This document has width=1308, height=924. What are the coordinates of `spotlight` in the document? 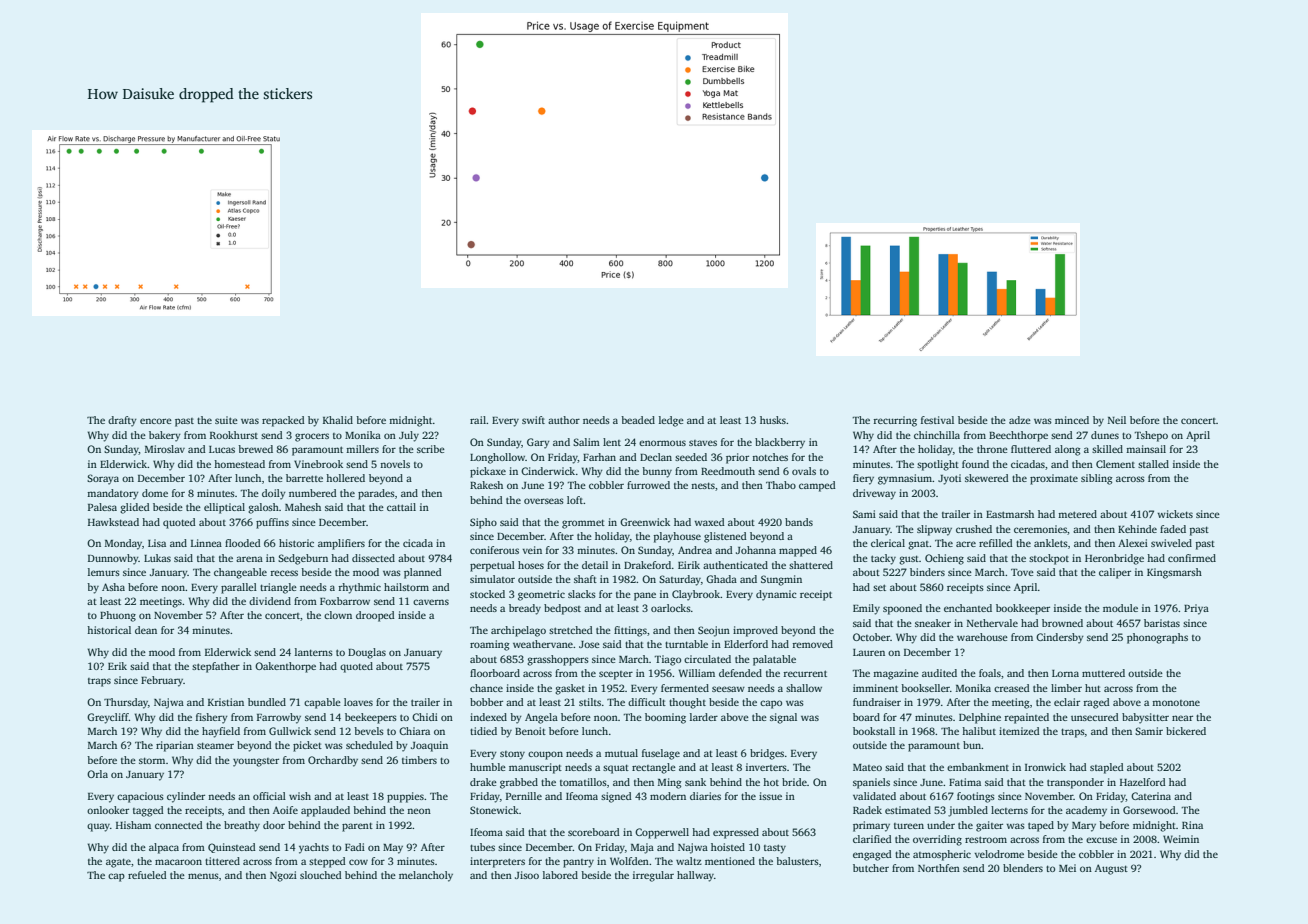 It's located at (938, 465).
